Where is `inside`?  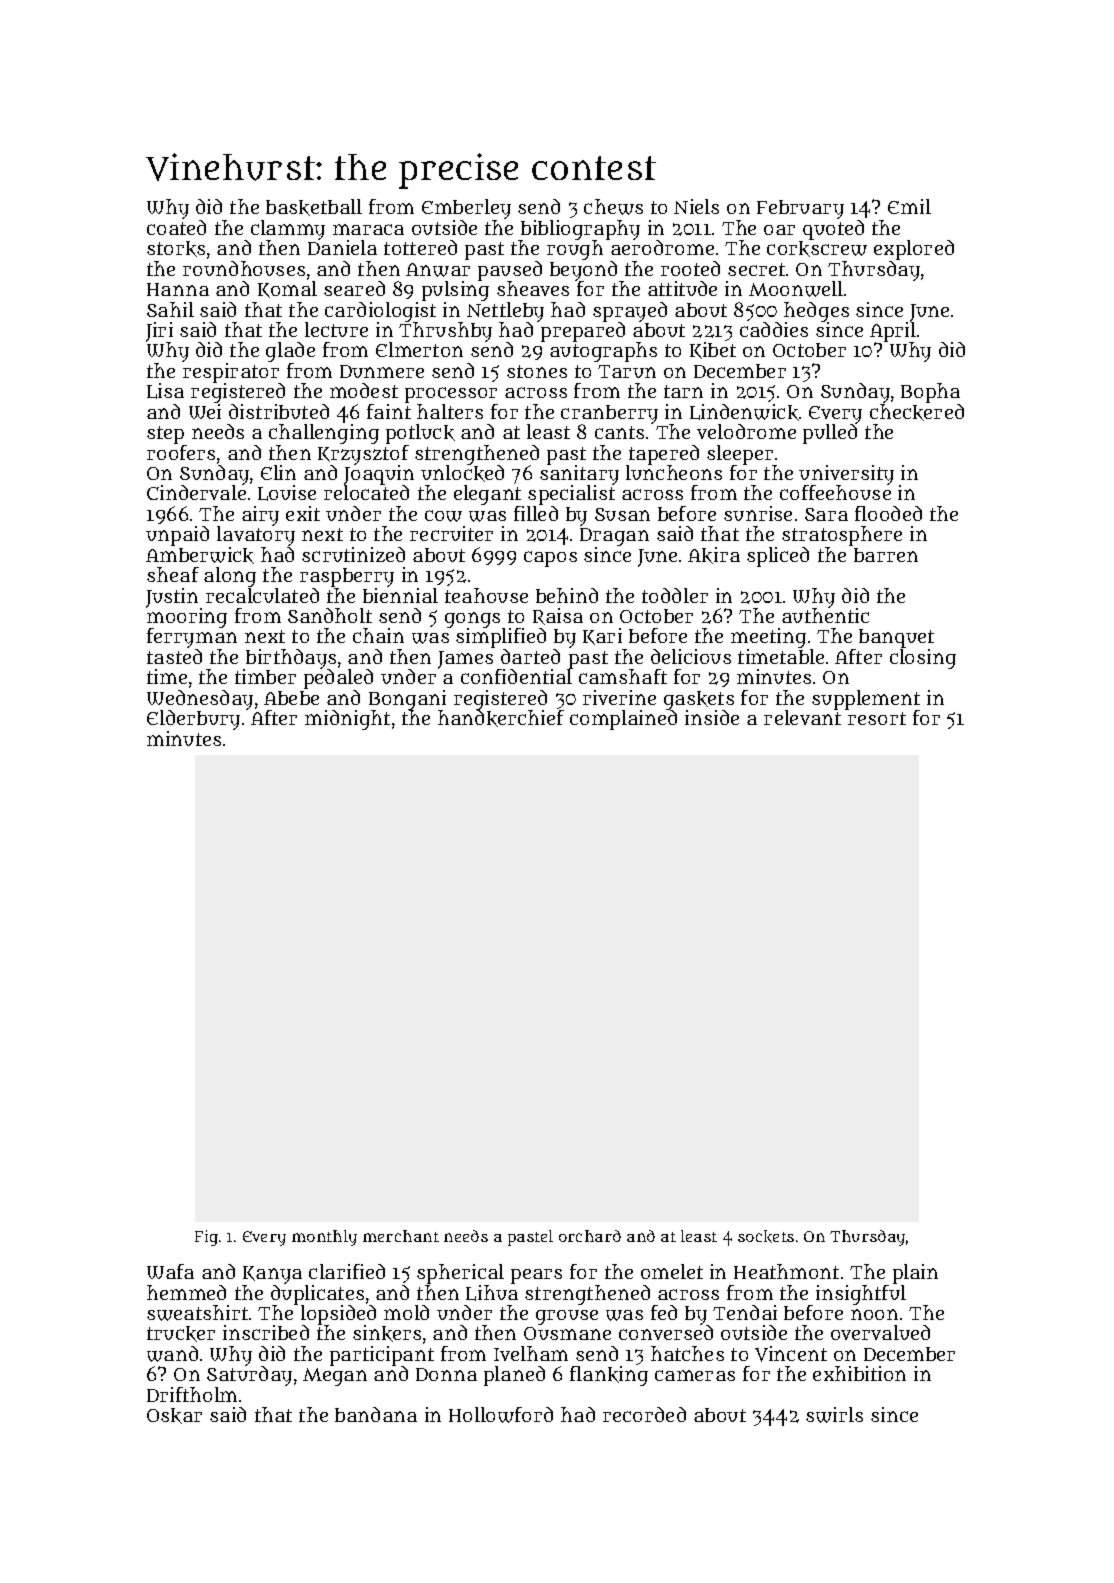 inside is located at coordinates (712, 717).
